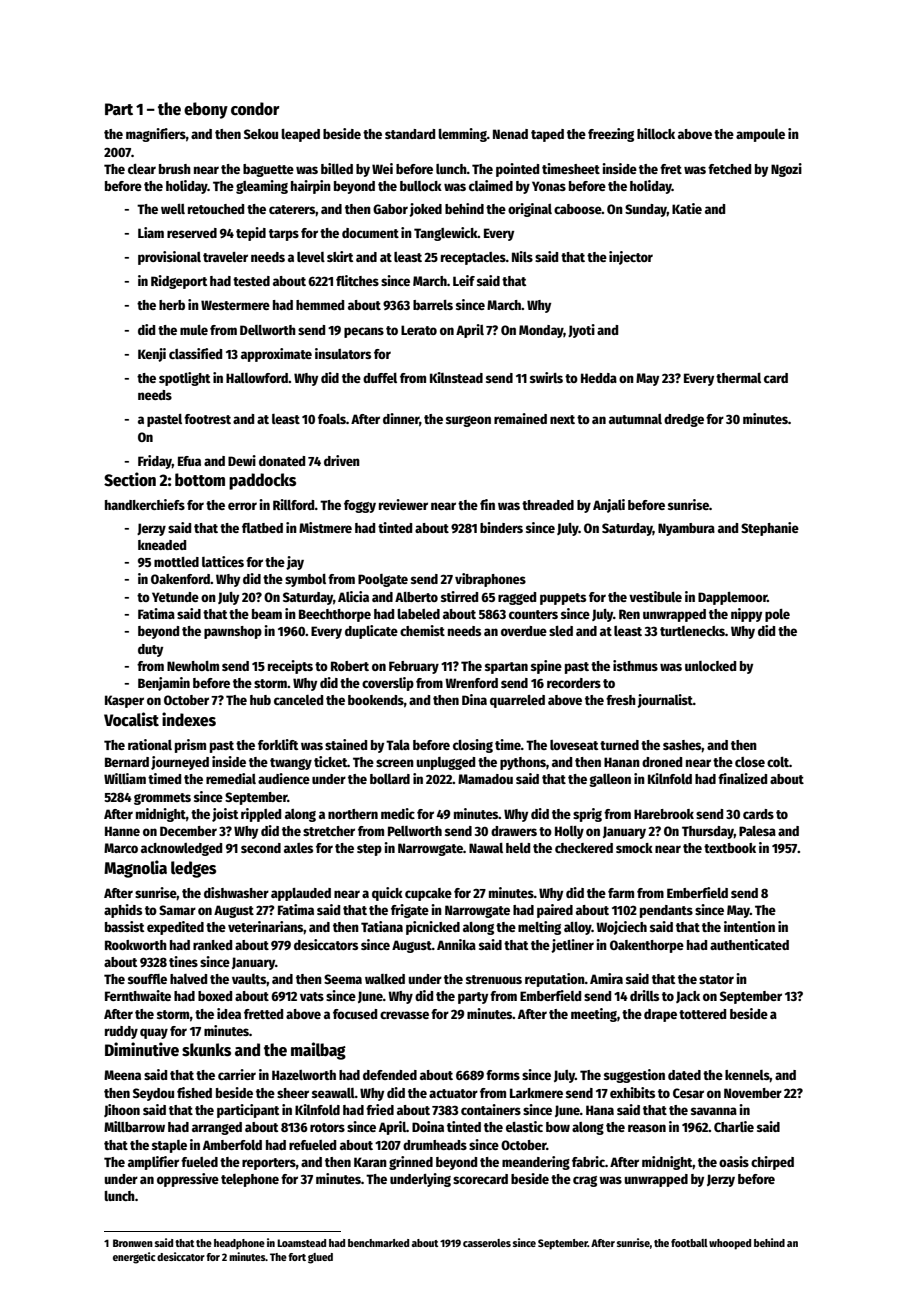  Describe the element at coordinates (357, 280) in the screenshot. I see `flitches` at that location.
